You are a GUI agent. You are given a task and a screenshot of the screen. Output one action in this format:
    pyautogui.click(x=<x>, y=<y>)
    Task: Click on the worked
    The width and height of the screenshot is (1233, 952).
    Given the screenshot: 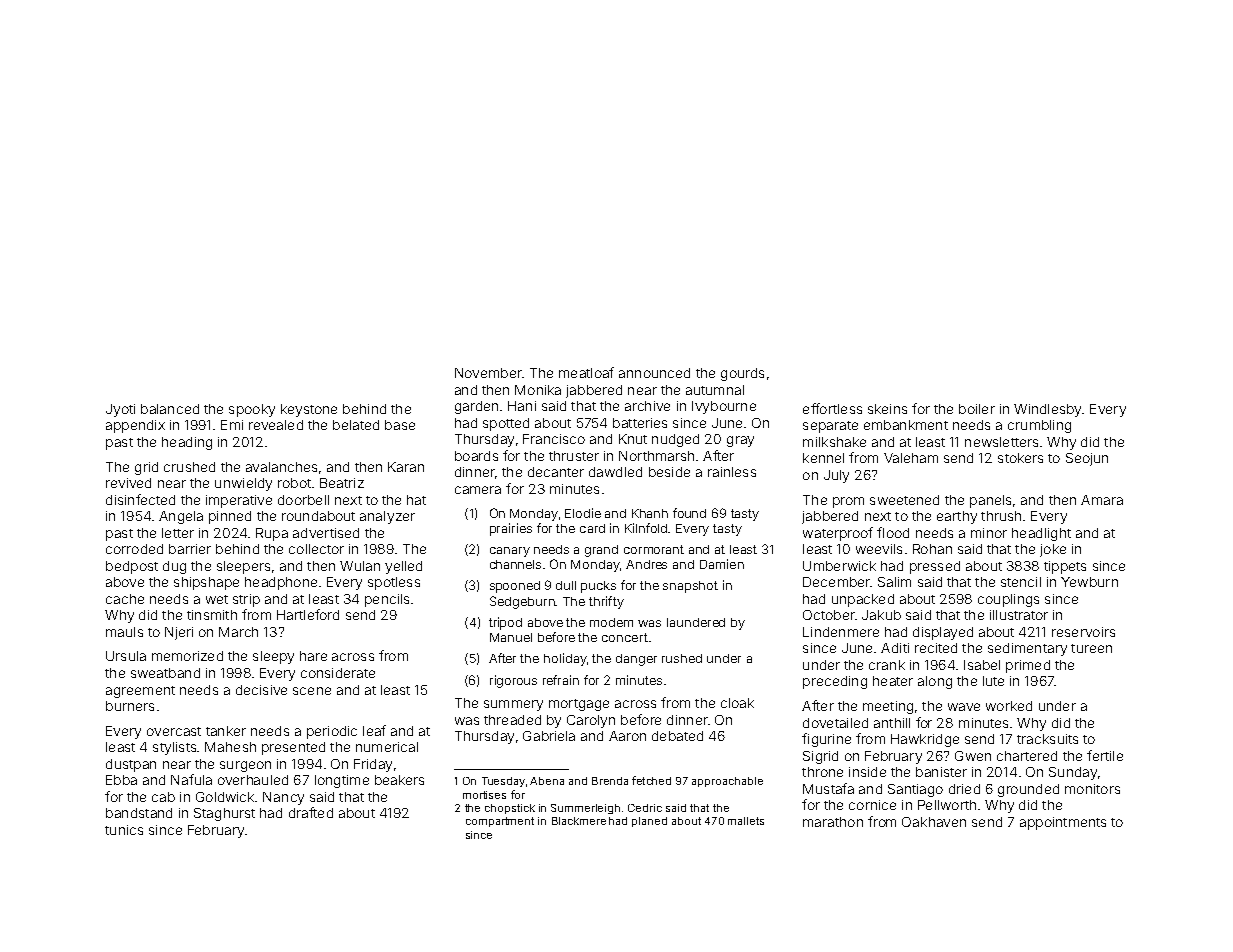 What is the action you would take?
    pyautogui.click(x=1009, y=706)
